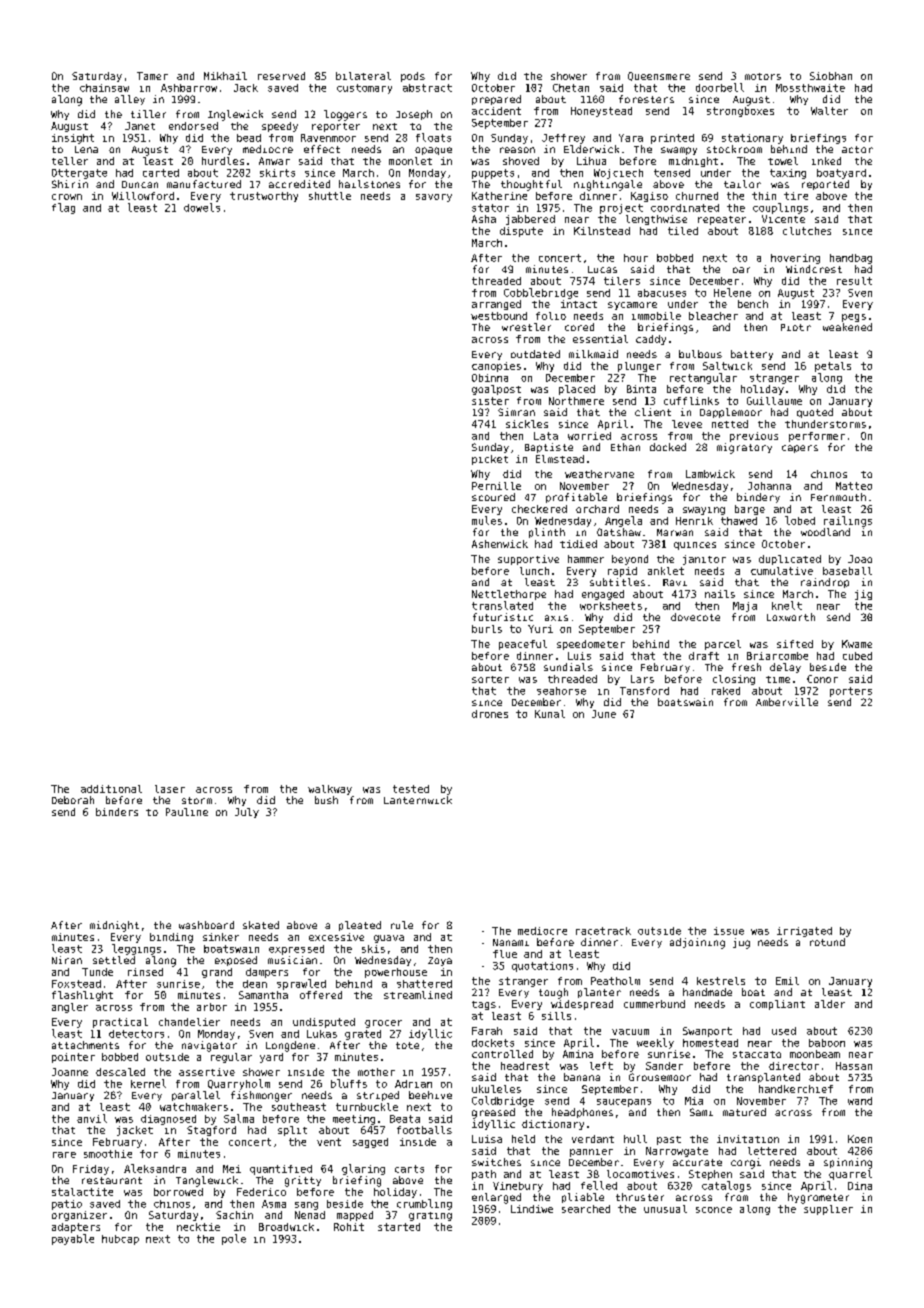  What do you see at coordinates (550, 714) in the document?
I see `Kunal` at bounding box center [550, 714].
